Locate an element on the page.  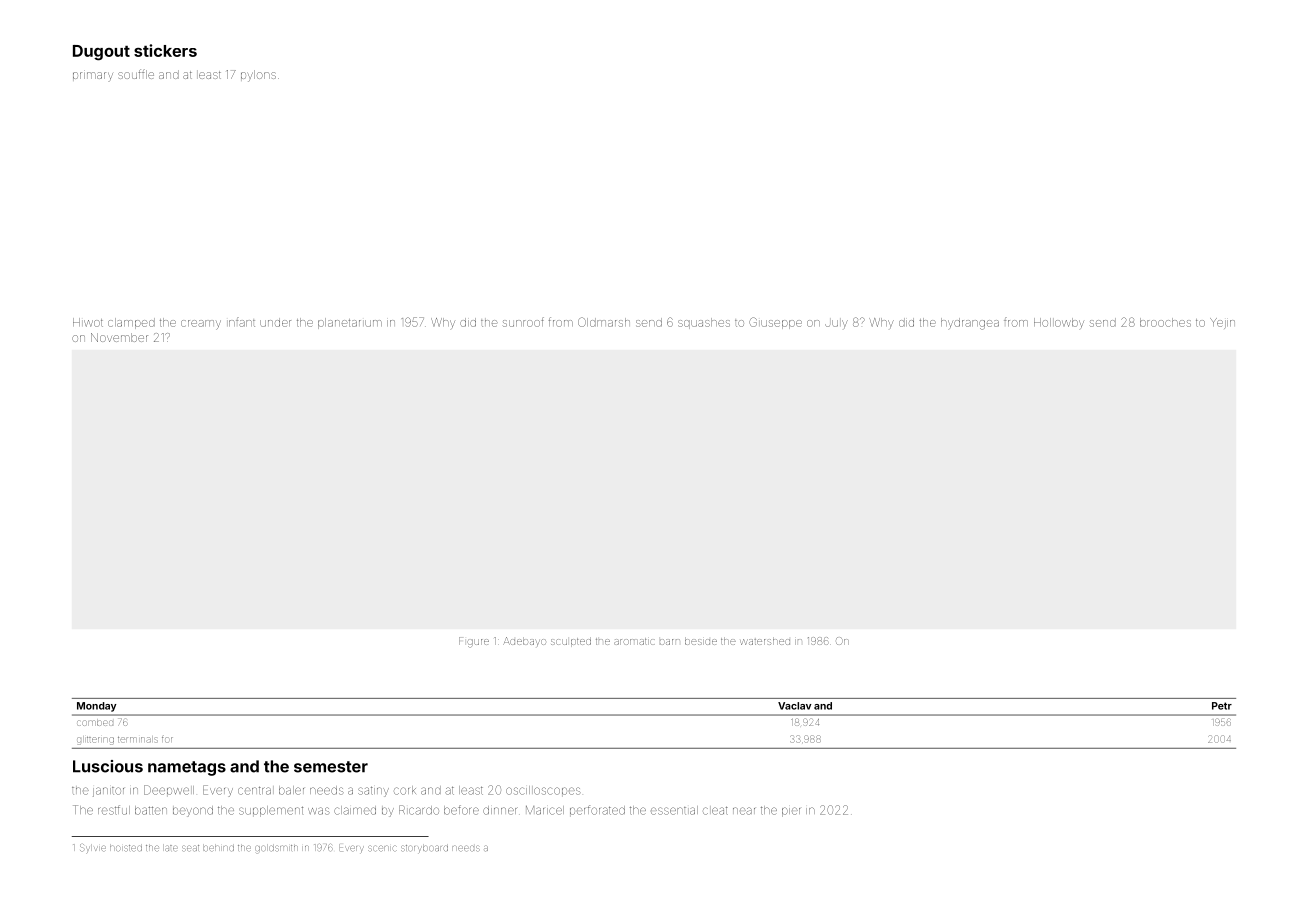
Petr is located at coordinates (1222, 706).
